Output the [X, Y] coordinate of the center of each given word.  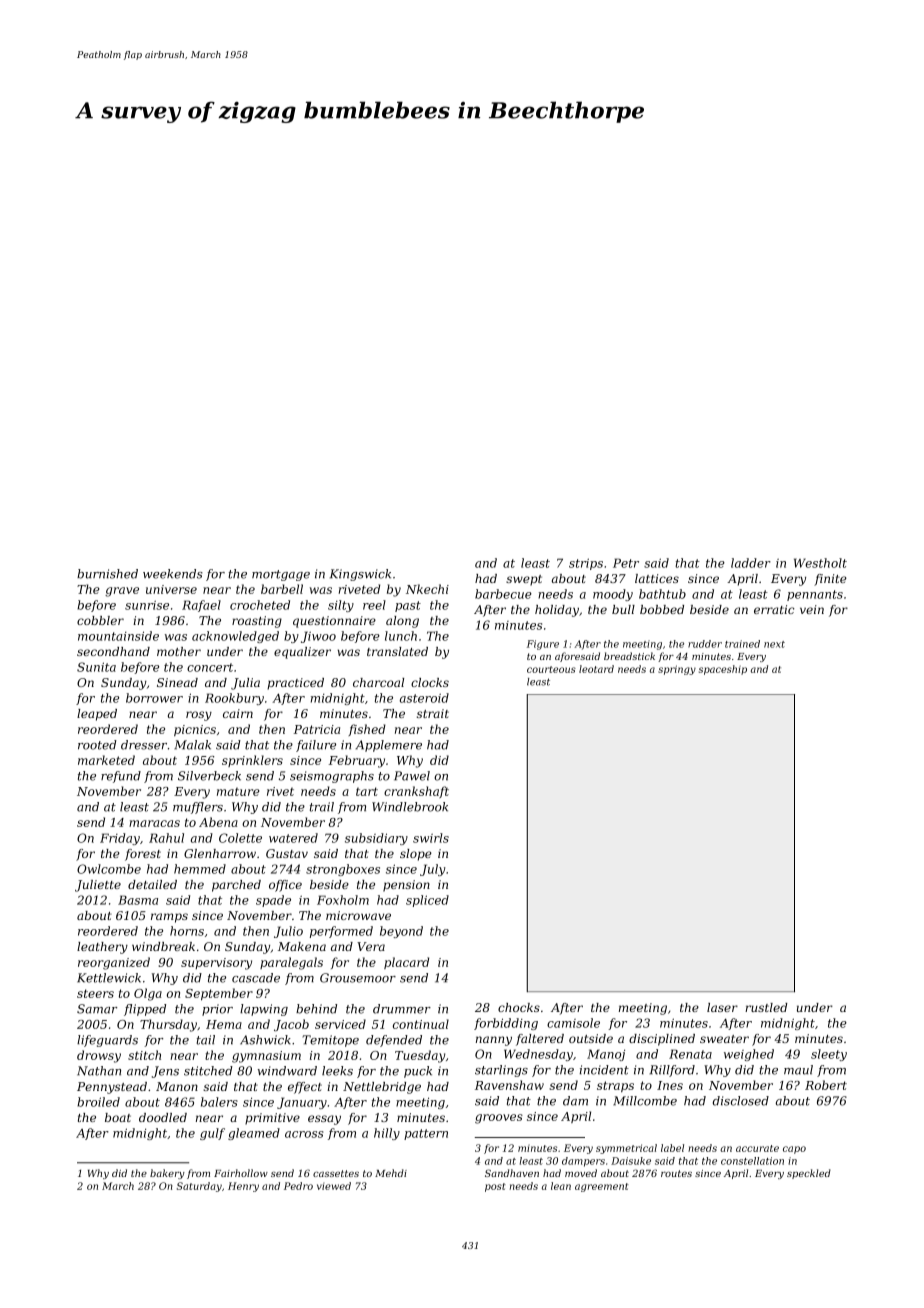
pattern [426, 1134]
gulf [212, 1134]
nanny [494, 1041]
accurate [757, 1148]
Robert [826, 1085]
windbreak [163, 946]
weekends [173, 574]
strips [586, 564]
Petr [626, 563]
